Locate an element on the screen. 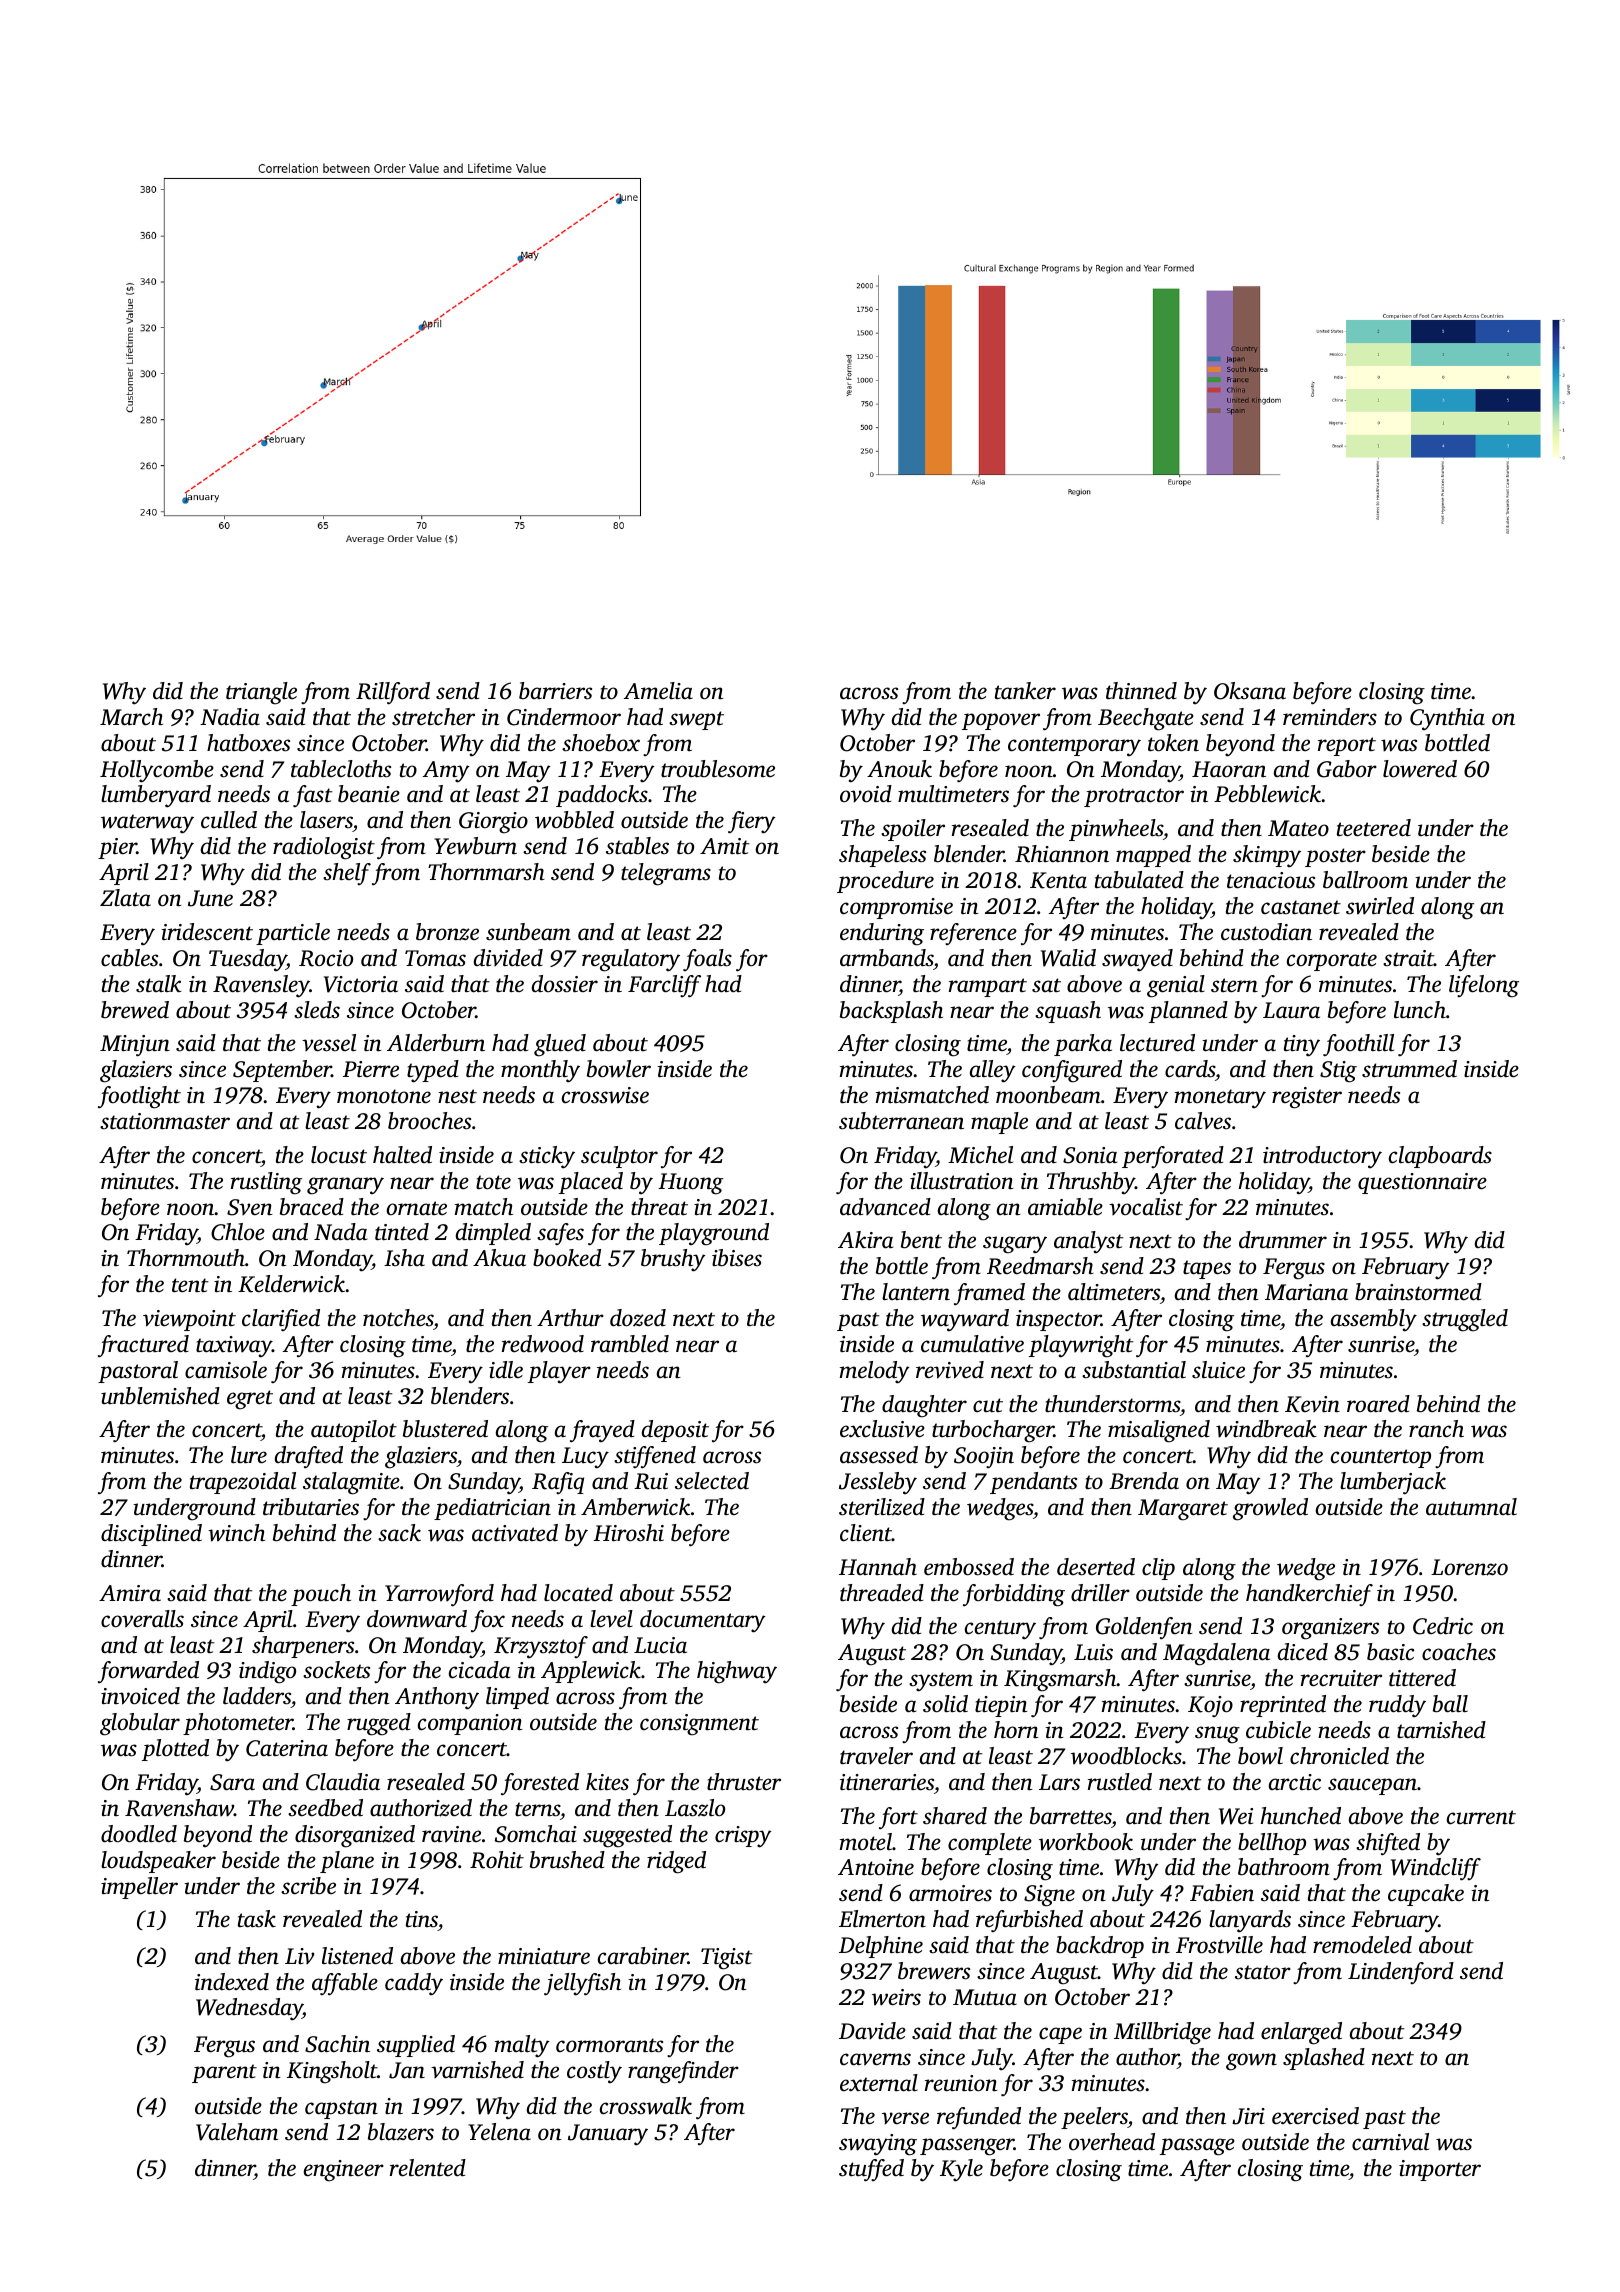 The image size is (1620, 2292). sharpeners is located at coordinates (303, 1647).
